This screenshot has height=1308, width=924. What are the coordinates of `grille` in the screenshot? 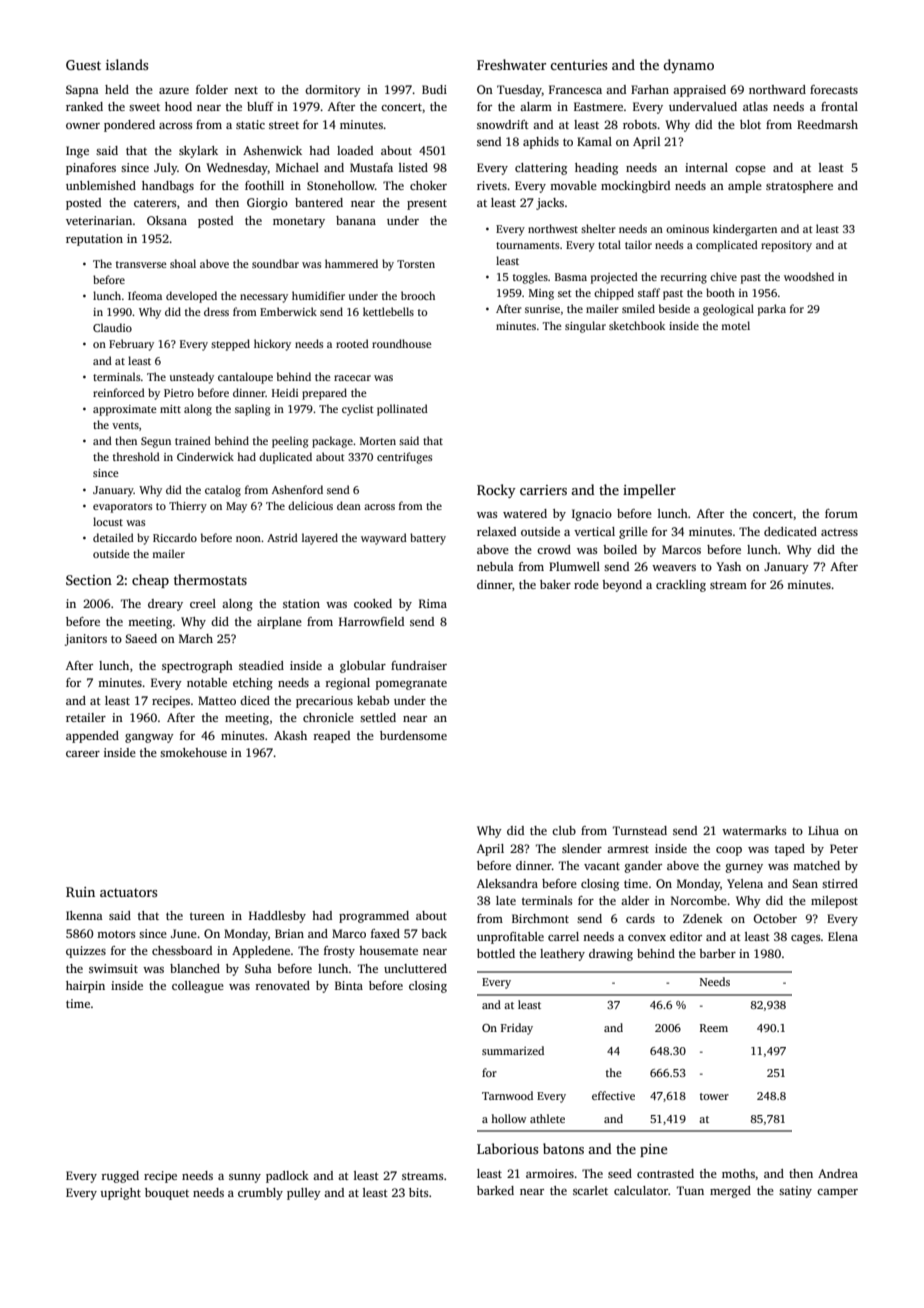 It's located at (633, 533).
